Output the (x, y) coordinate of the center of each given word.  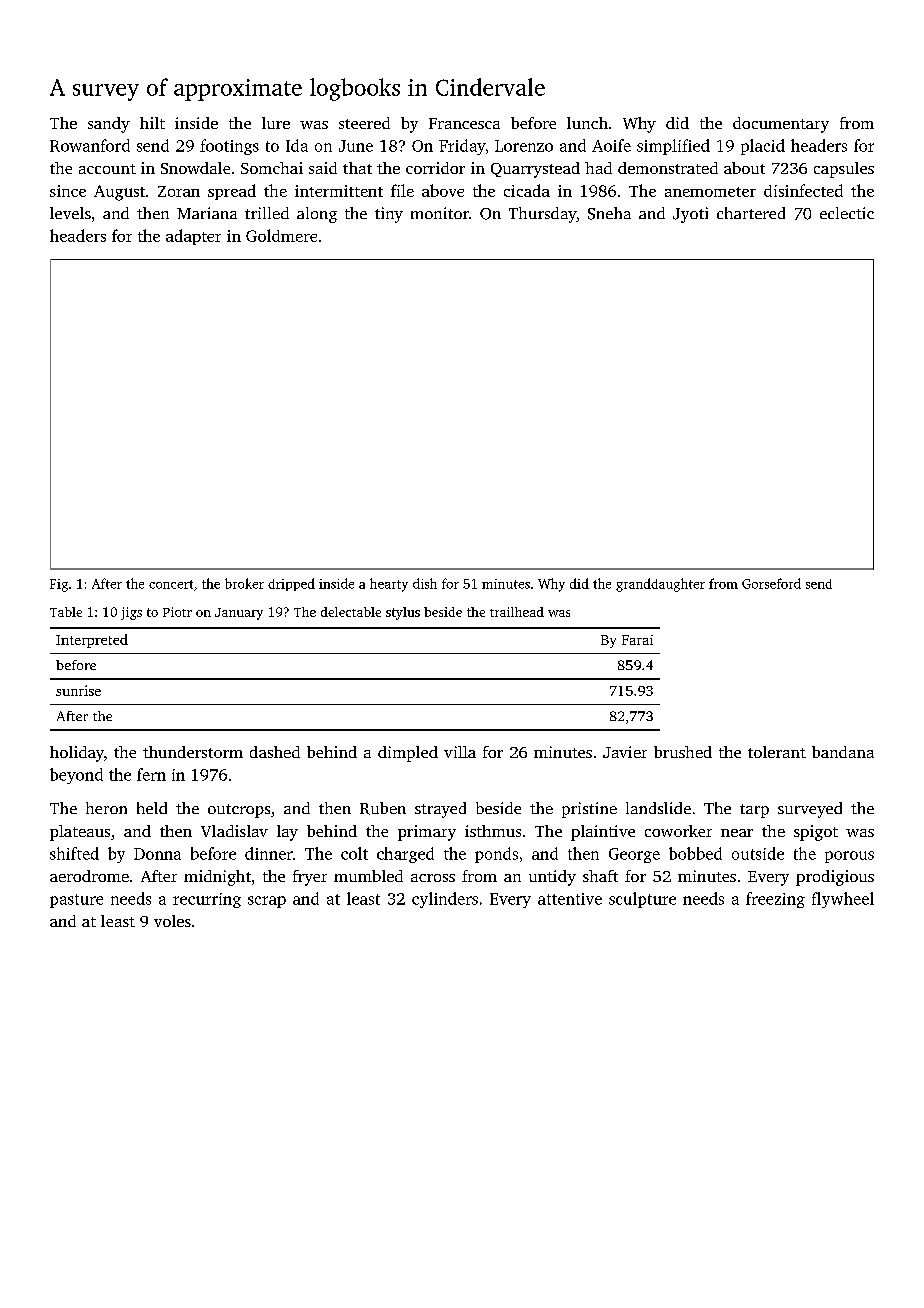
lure (276, 123)
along (317, 215)
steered (364, 123)
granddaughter (660, 585)
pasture (76, 901)
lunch (587, 123)
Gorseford (771, 583)
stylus (403, 613)
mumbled (368, 876)
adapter (193, 237)
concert (171, 584)
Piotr (177, 612)
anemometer (710, 192)
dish (425, 583)
